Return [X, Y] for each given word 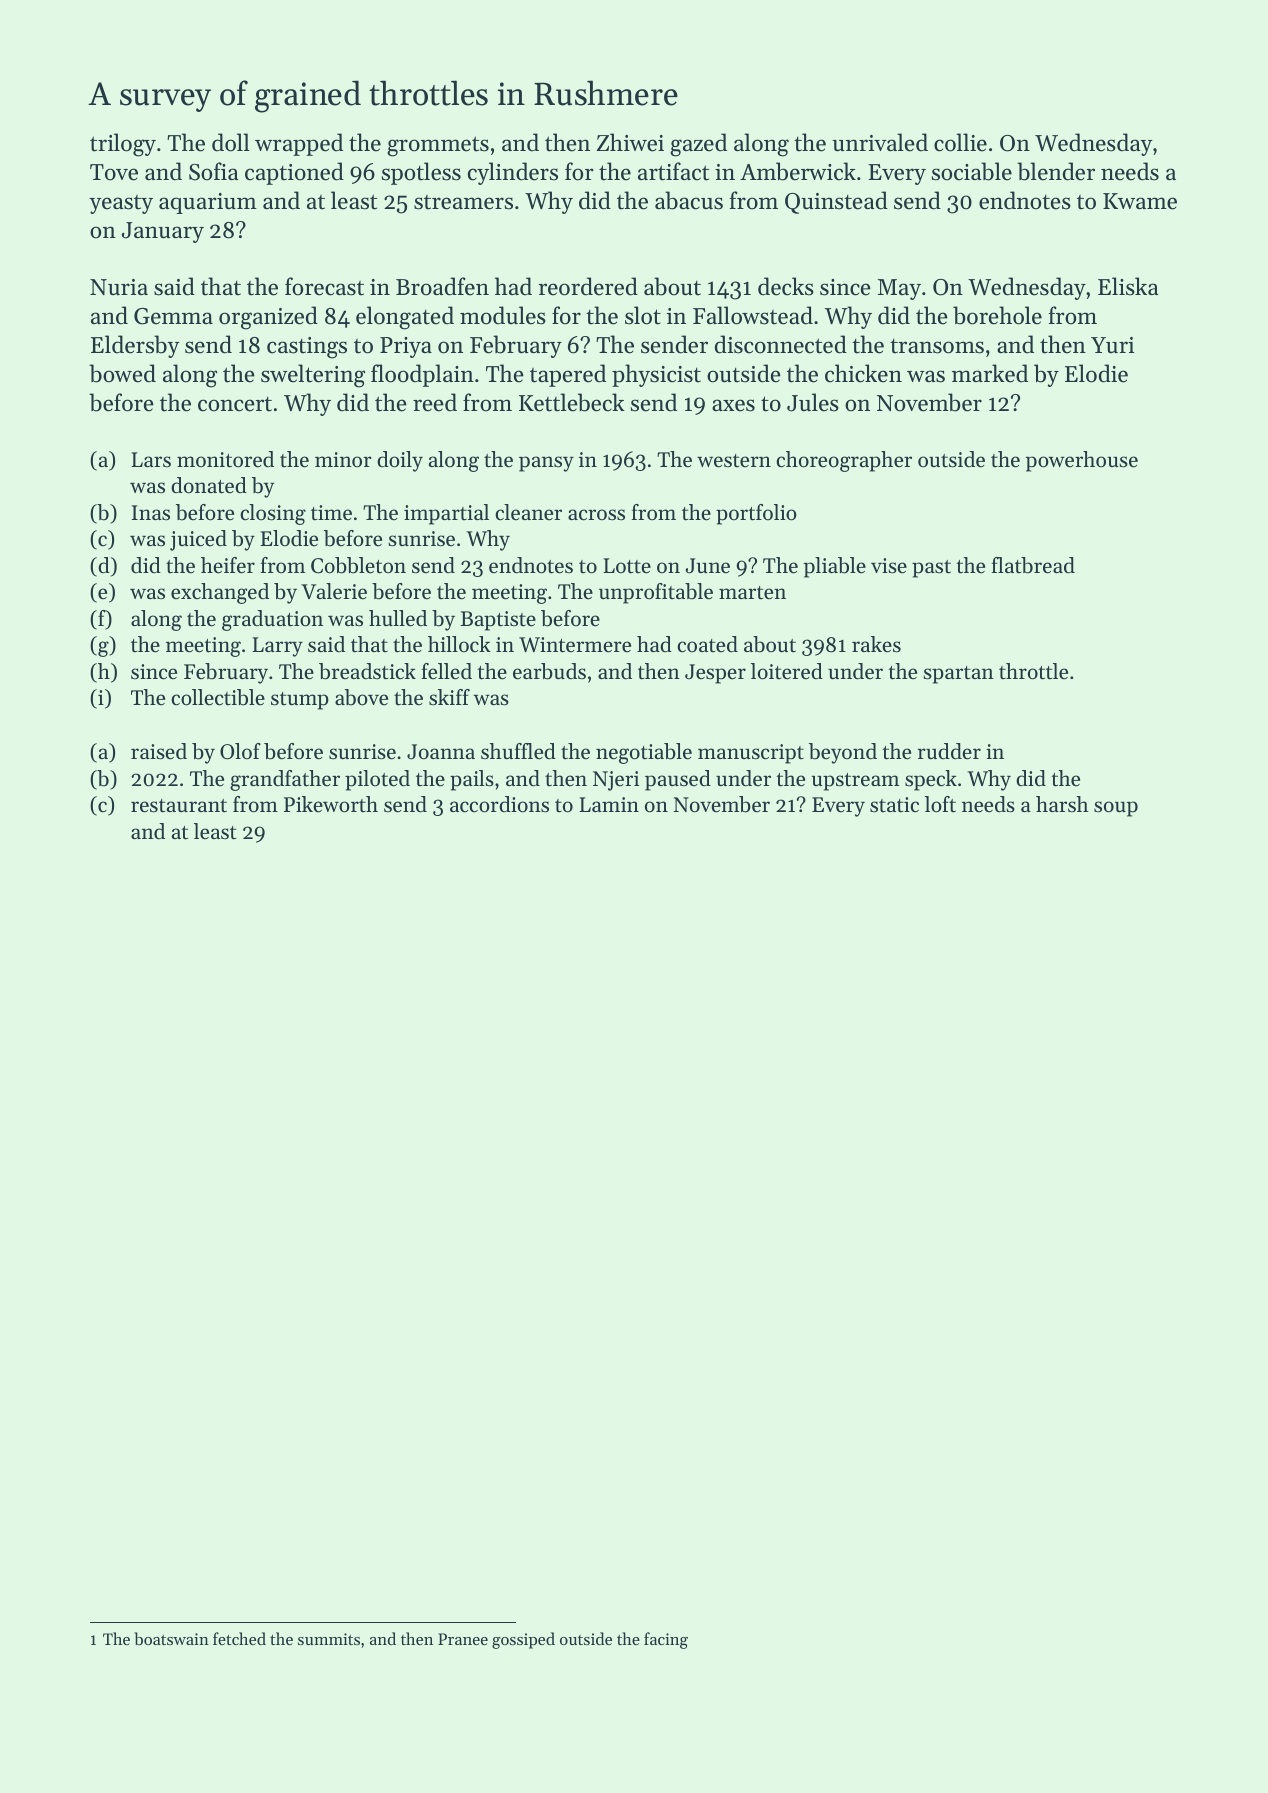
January [163, 232]
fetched [239, 1638]
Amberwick [798, 171]
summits [329, 1639]
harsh [1062, 804]
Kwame [1140, 201]
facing [666, 1640]
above [361, 697]
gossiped [523, 1640]
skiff [449, 697]
